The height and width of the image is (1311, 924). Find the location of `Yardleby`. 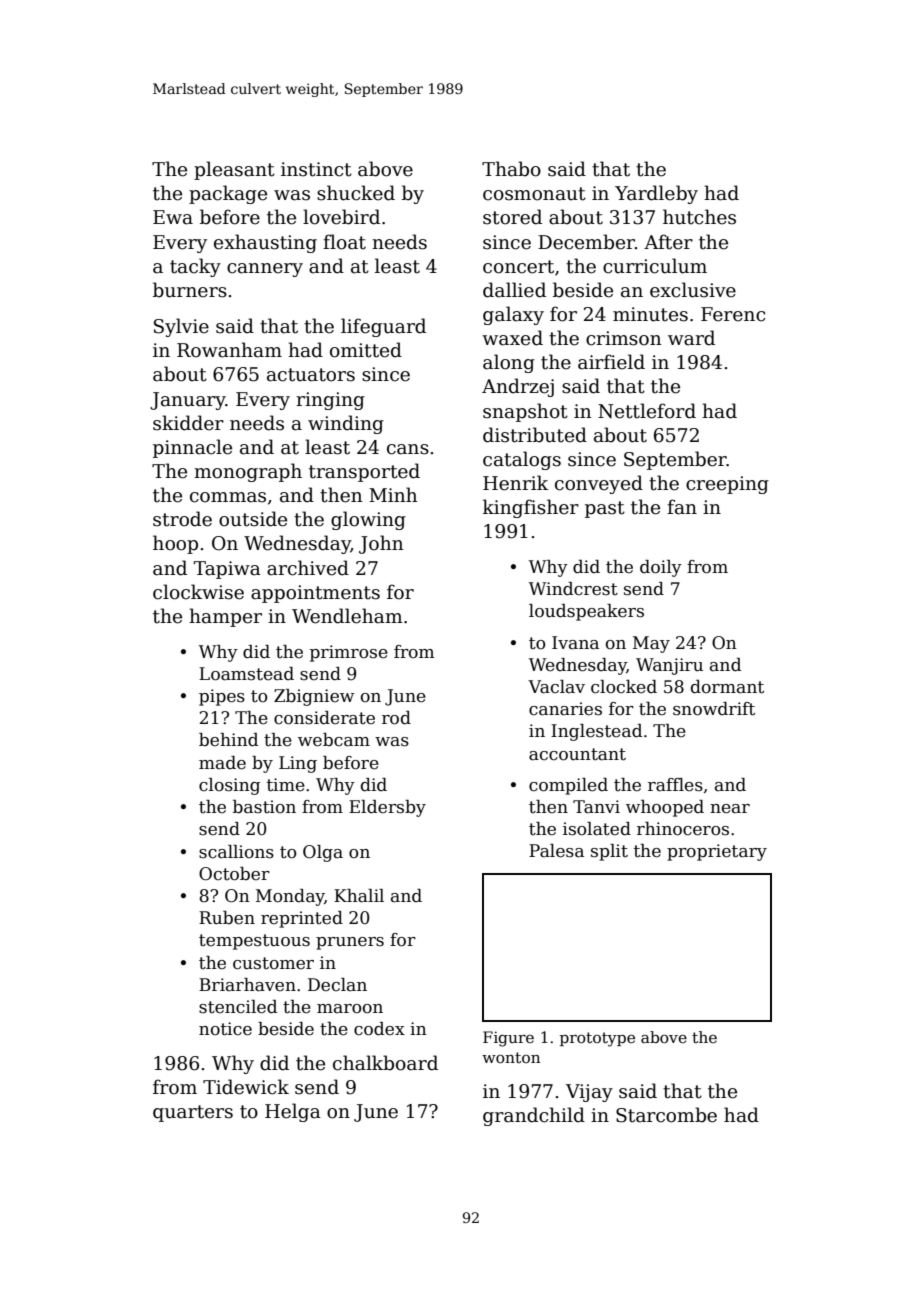

Yardleby is located at coordinates (656, 194).
